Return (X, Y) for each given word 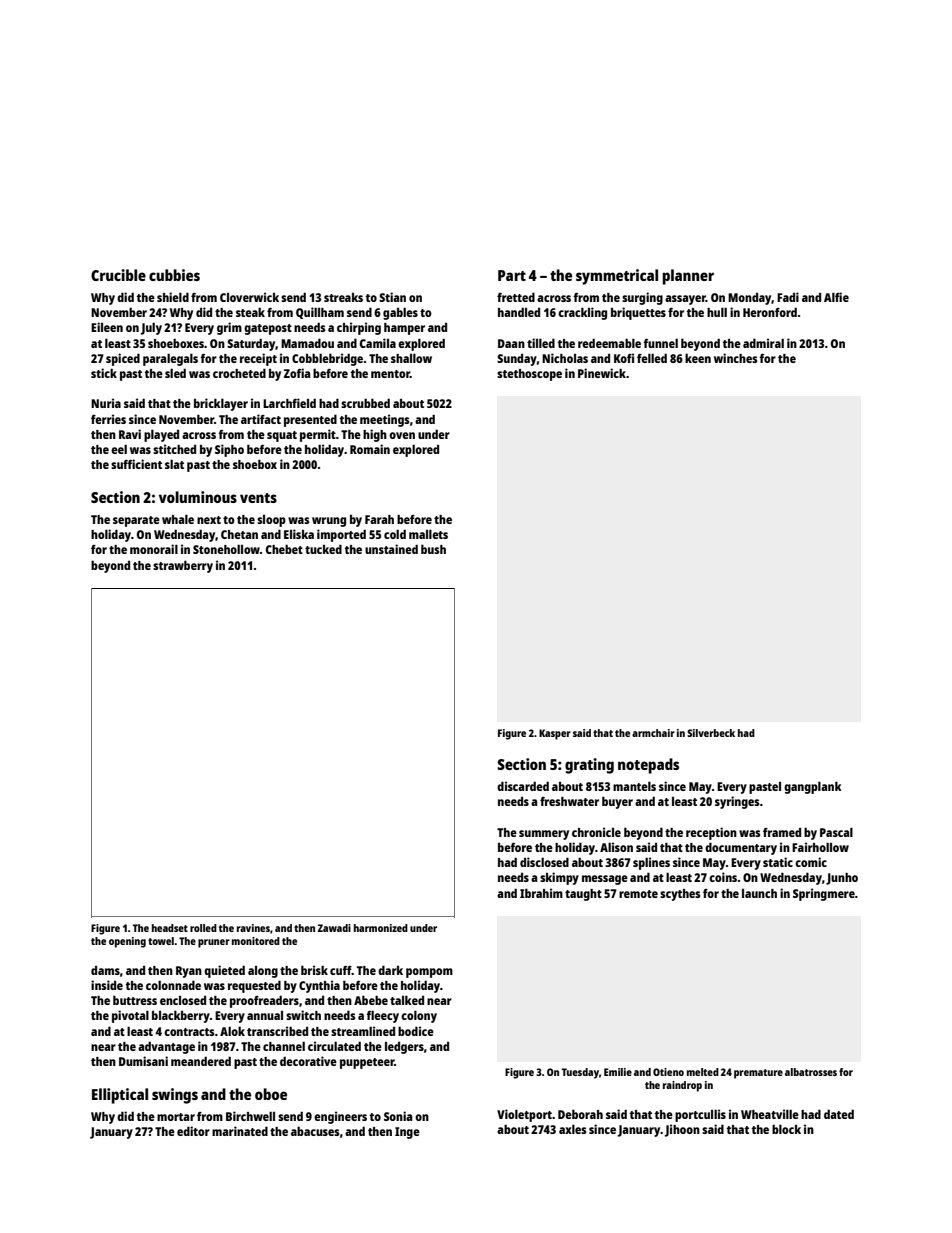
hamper (404, 329)
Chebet (284, 549)
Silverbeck (711, 733)
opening (127, 942)
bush (433, 549)
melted (703, 1072)
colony (419, 1016)
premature (758, 1074)
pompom (429, 973)
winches (735, 358)
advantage (166, 1047)
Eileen (107, 327)
